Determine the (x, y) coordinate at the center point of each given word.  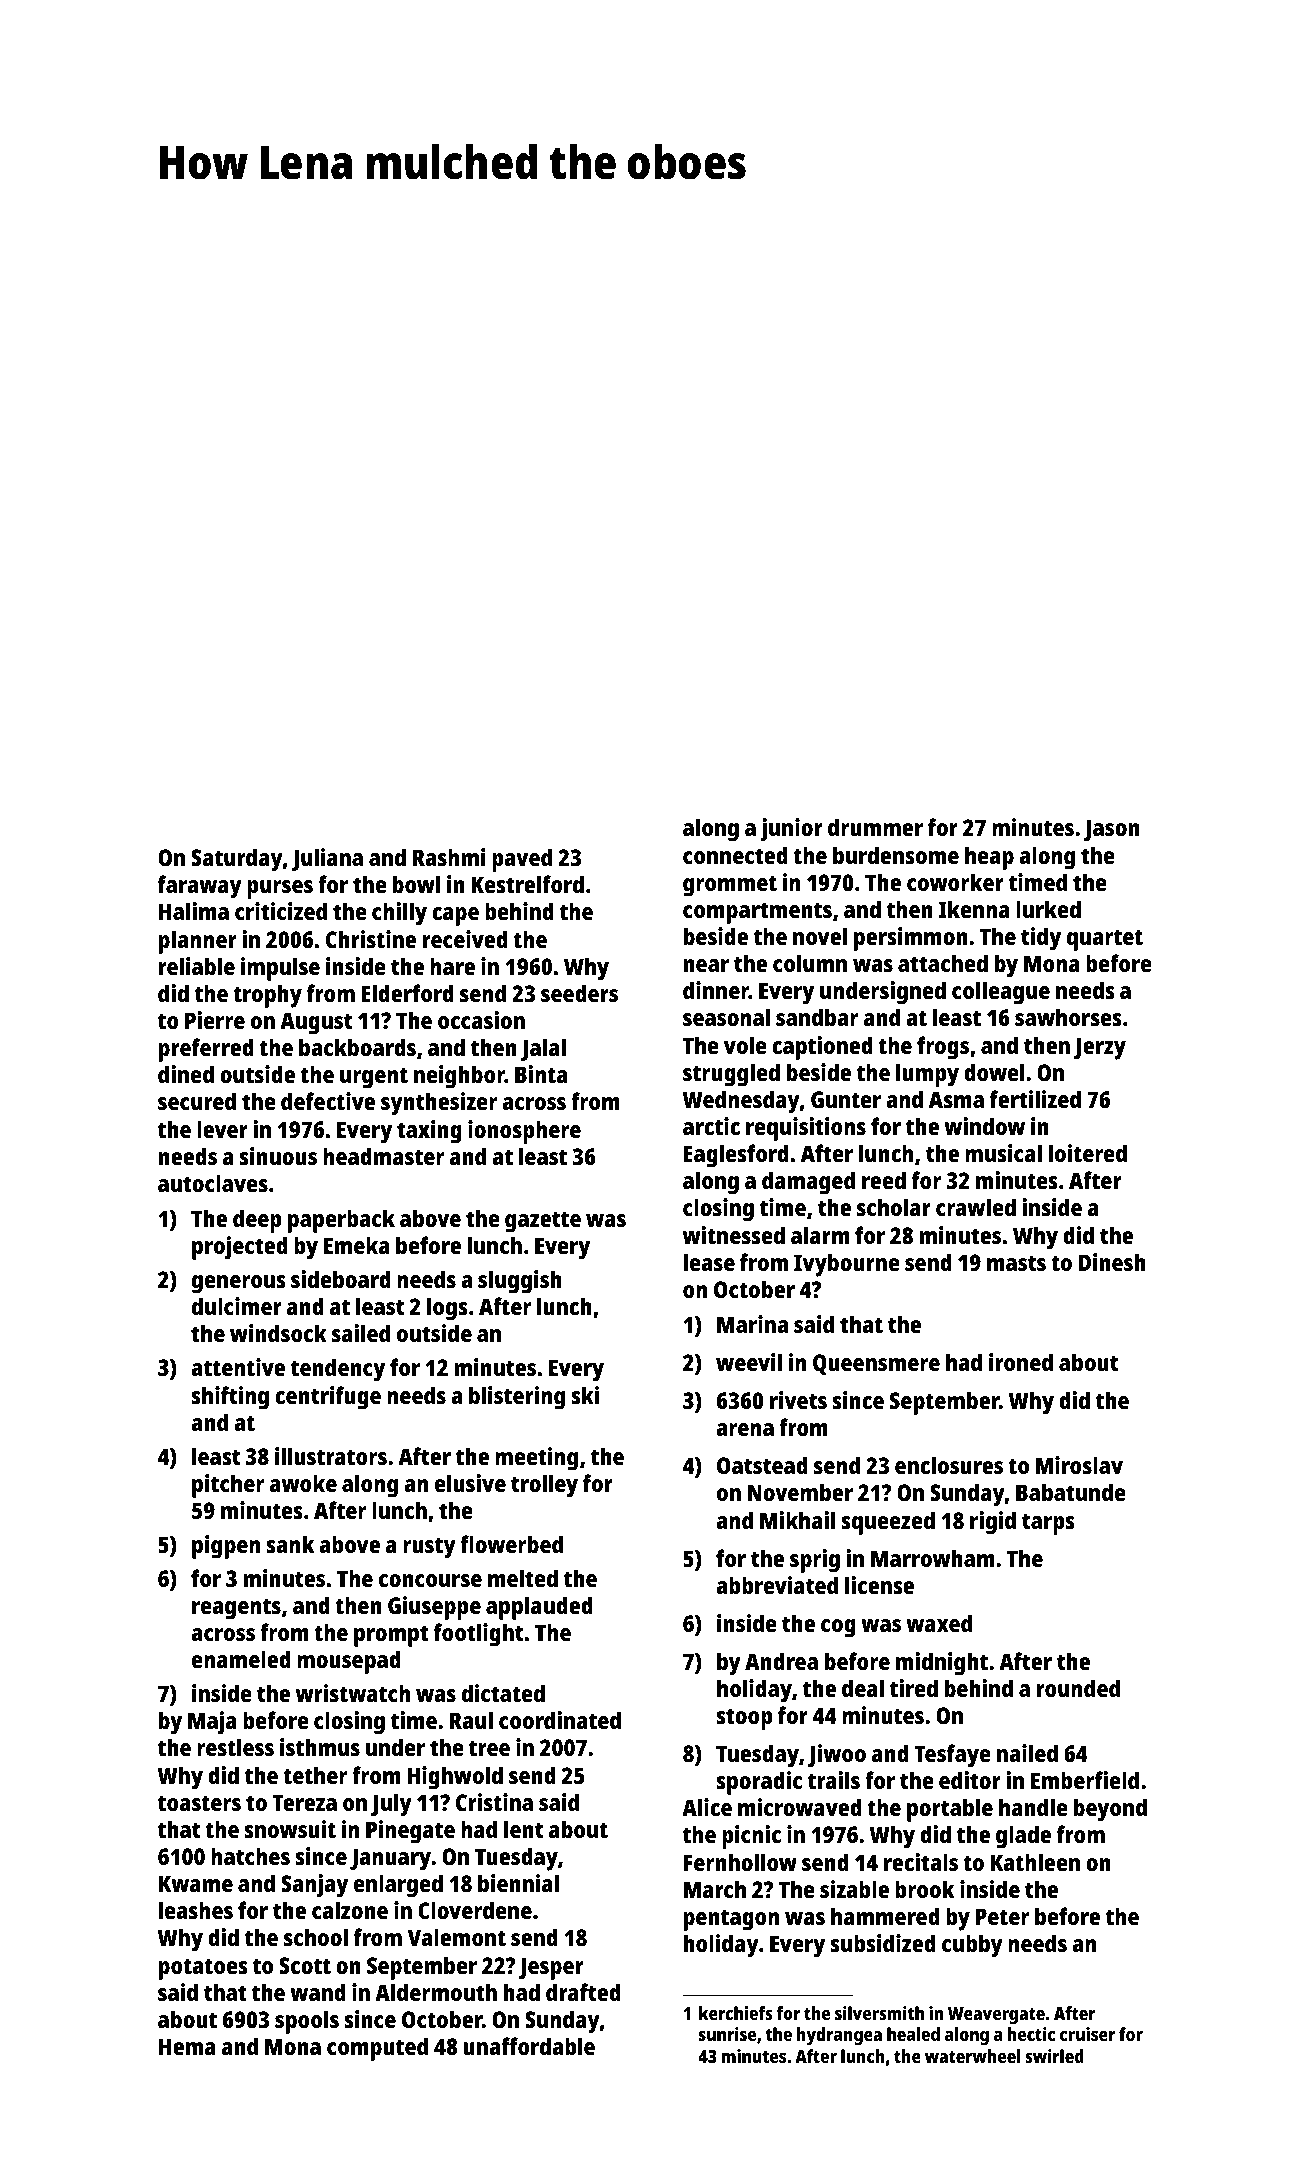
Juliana (327, 859)
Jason (1112, 830)
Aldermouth (436, 1992)
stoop (744, 1719)
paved (522, 860)
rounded (1078, 1688)
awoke (303, 1483)
